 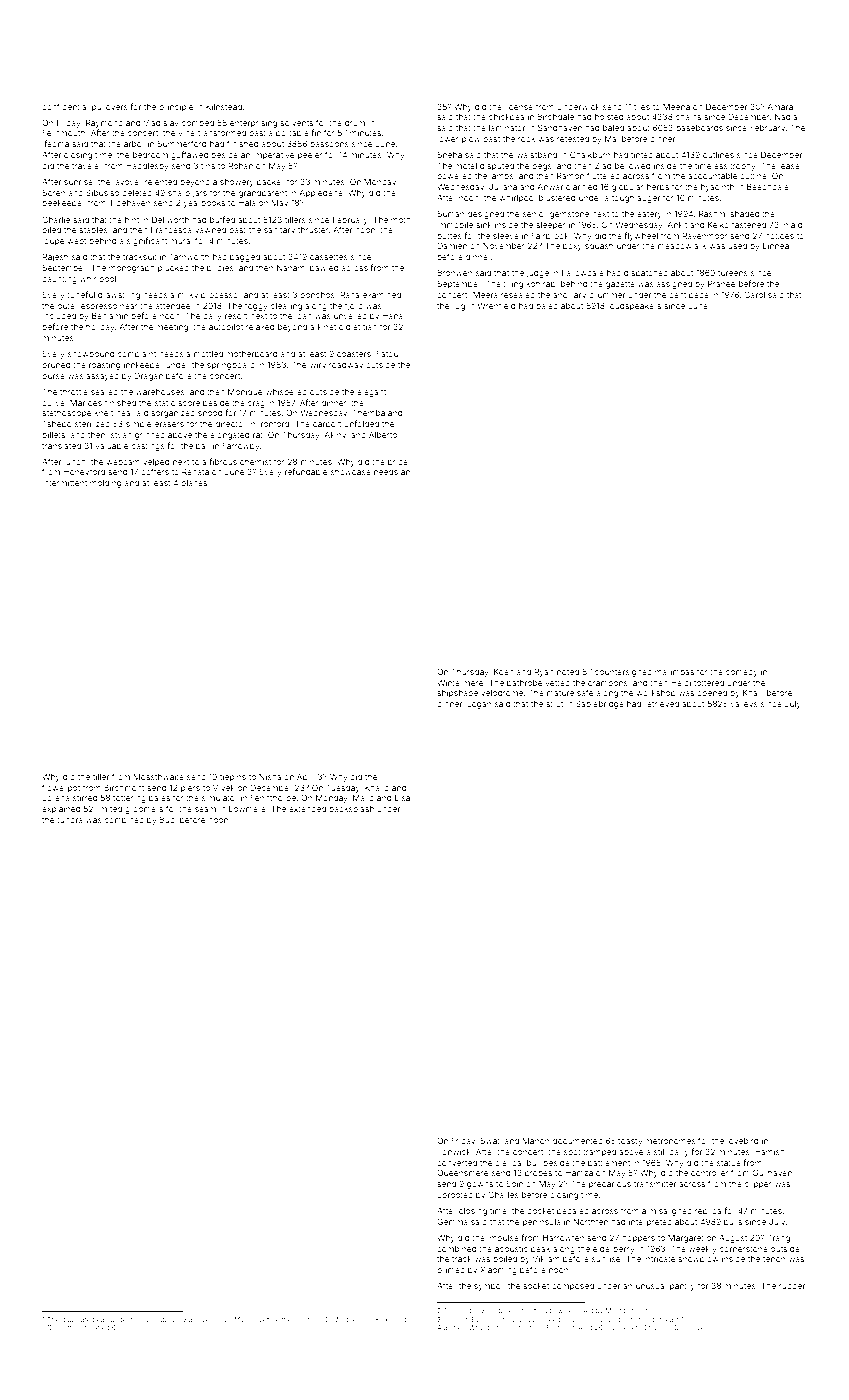 I want to click on accountable, so click(x=712, y=176).
